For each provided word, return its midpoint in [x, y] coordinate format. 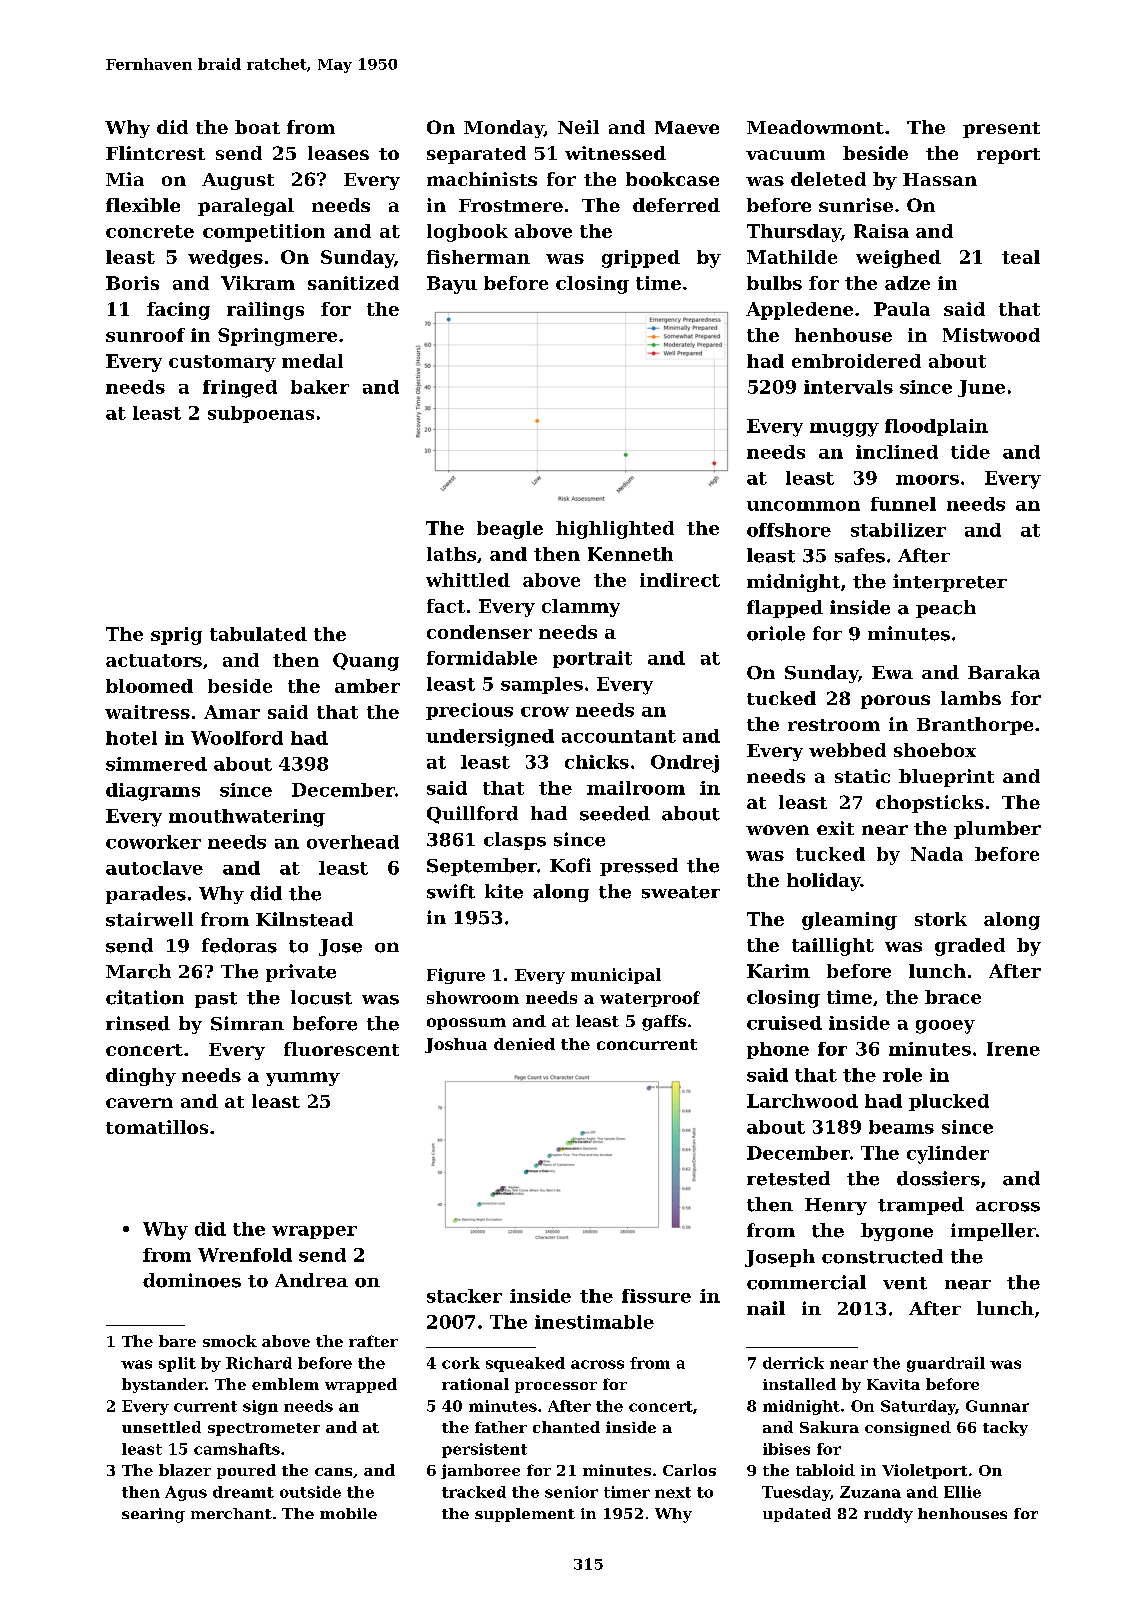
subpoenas [261, 414]
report [1008, 156]
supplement [525, 1515]
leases [338, 153]
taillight [833, 947]
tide [970, 452]
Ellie [962, 1492]
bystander [163, 1385]
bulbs [774, 283]
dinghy [141, 1077]
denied [524, 1044]
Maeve [687, 127]
